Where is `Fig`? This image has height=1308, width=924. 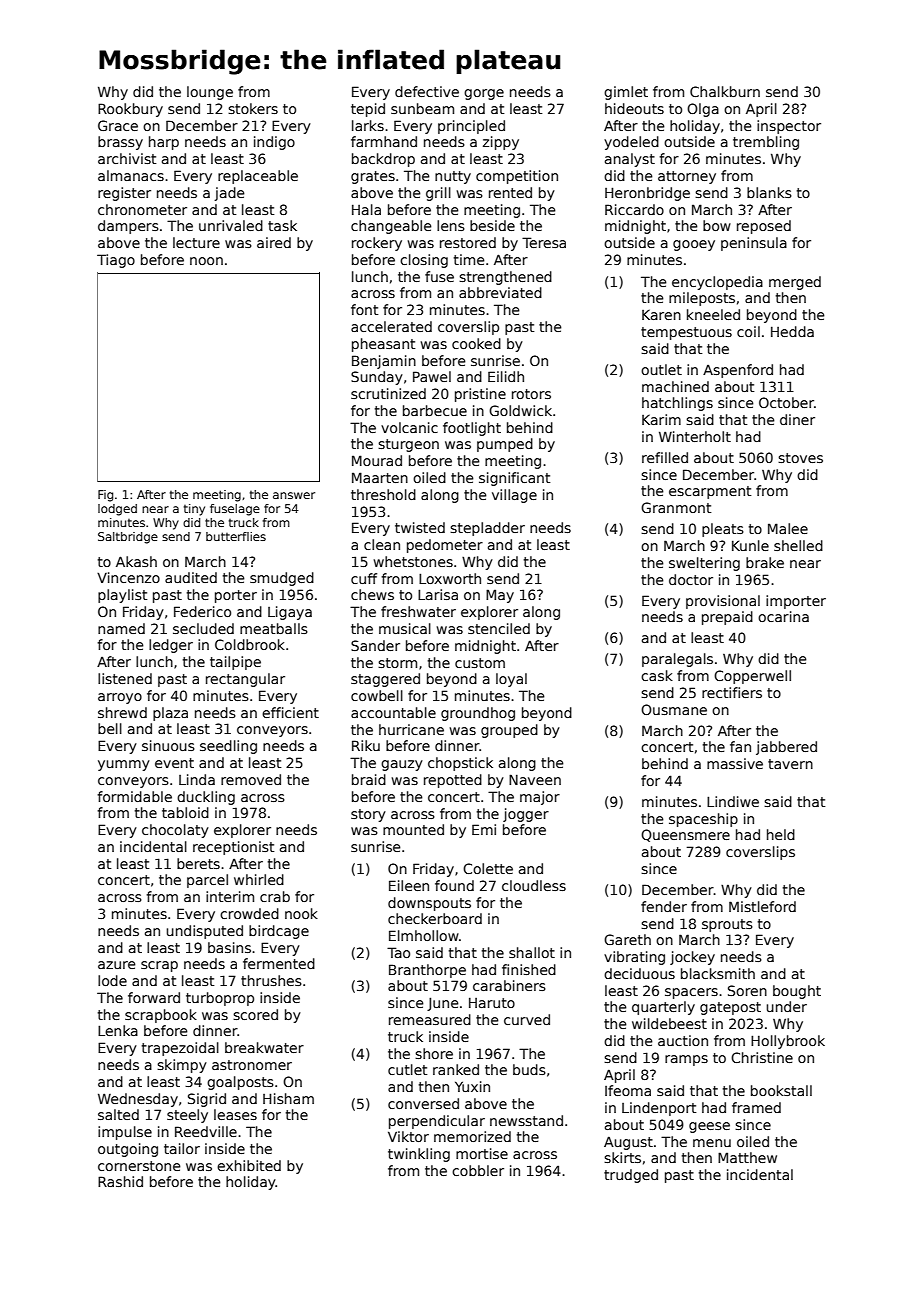 Fig is located at coordinates (105, 496).
